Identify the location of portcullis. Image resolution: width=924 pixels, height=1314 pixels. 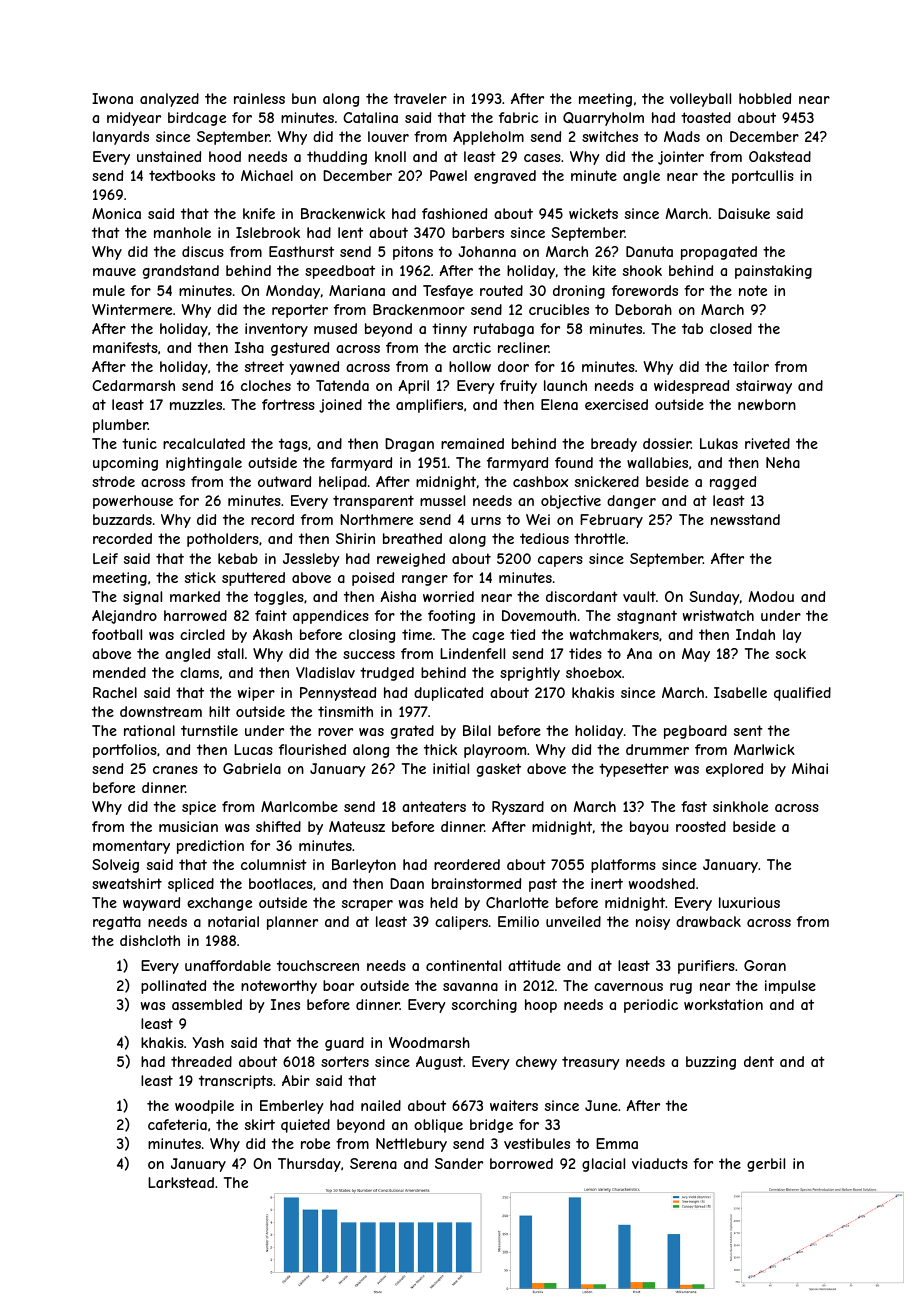
(763, 177).
